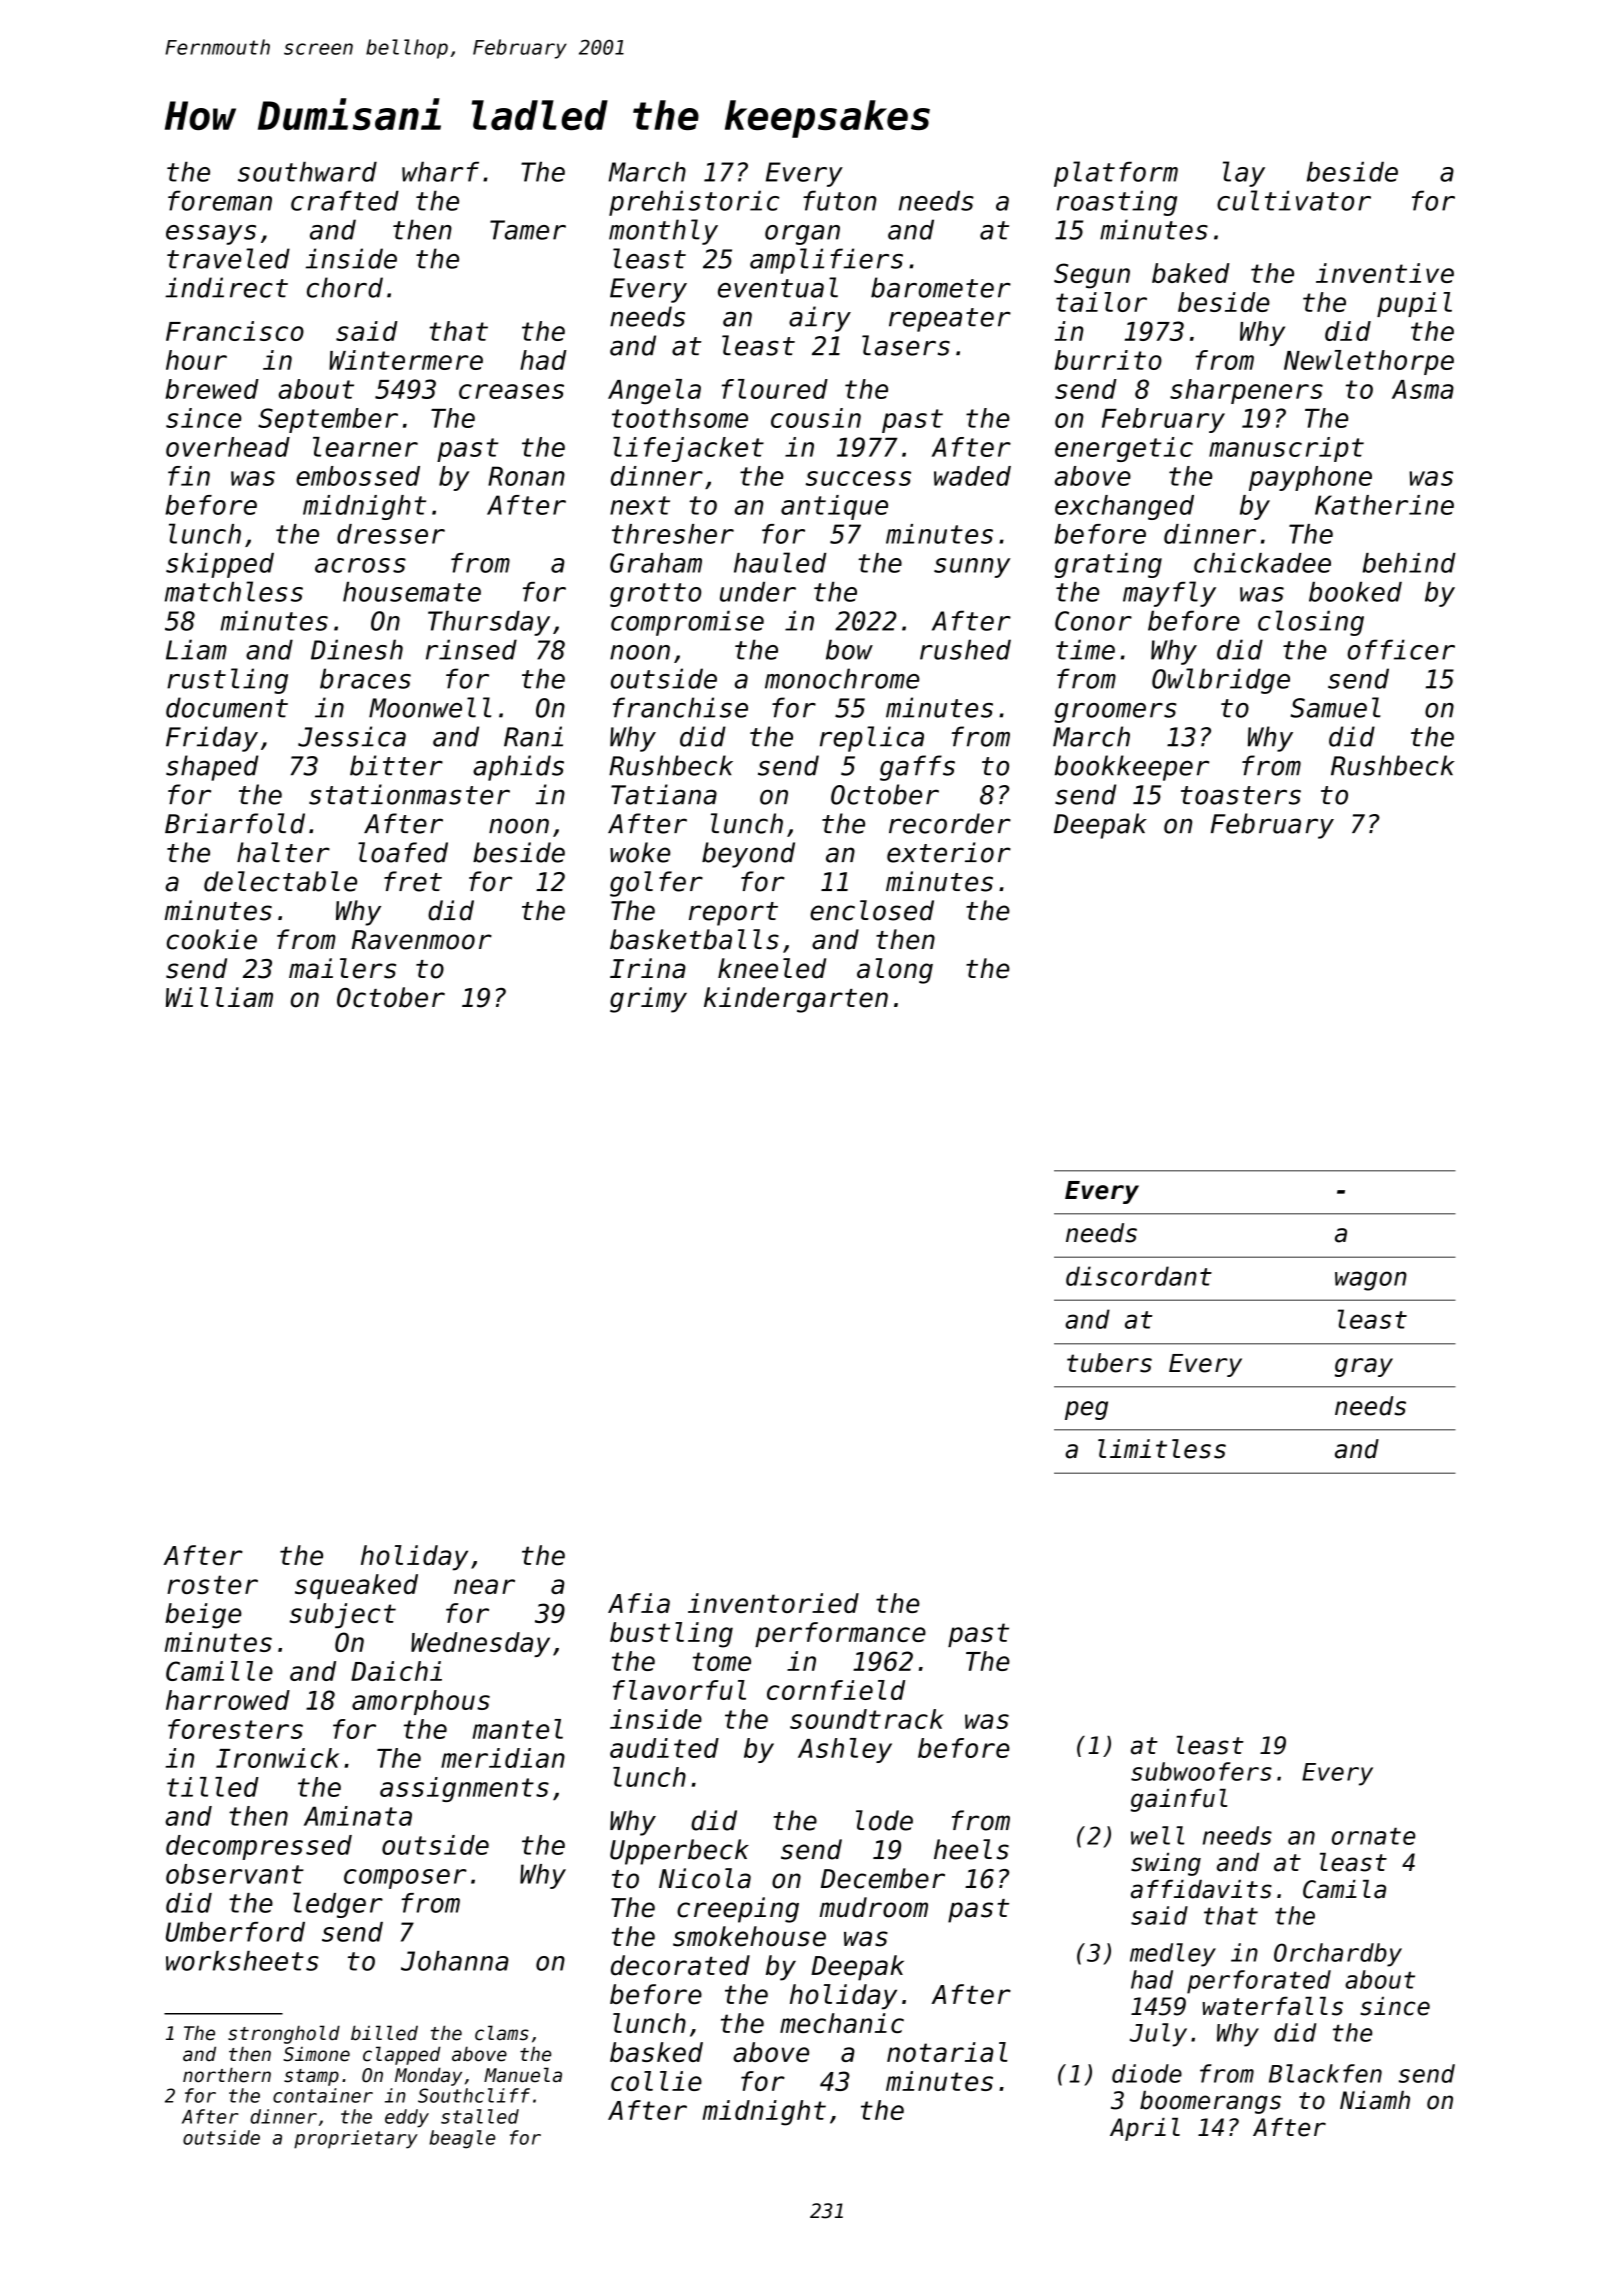 This screenshot has height=2292, width=1620. Describe the element at coordinates (1375, 2100) in the screenshot. I see `Niamh` at that location.
